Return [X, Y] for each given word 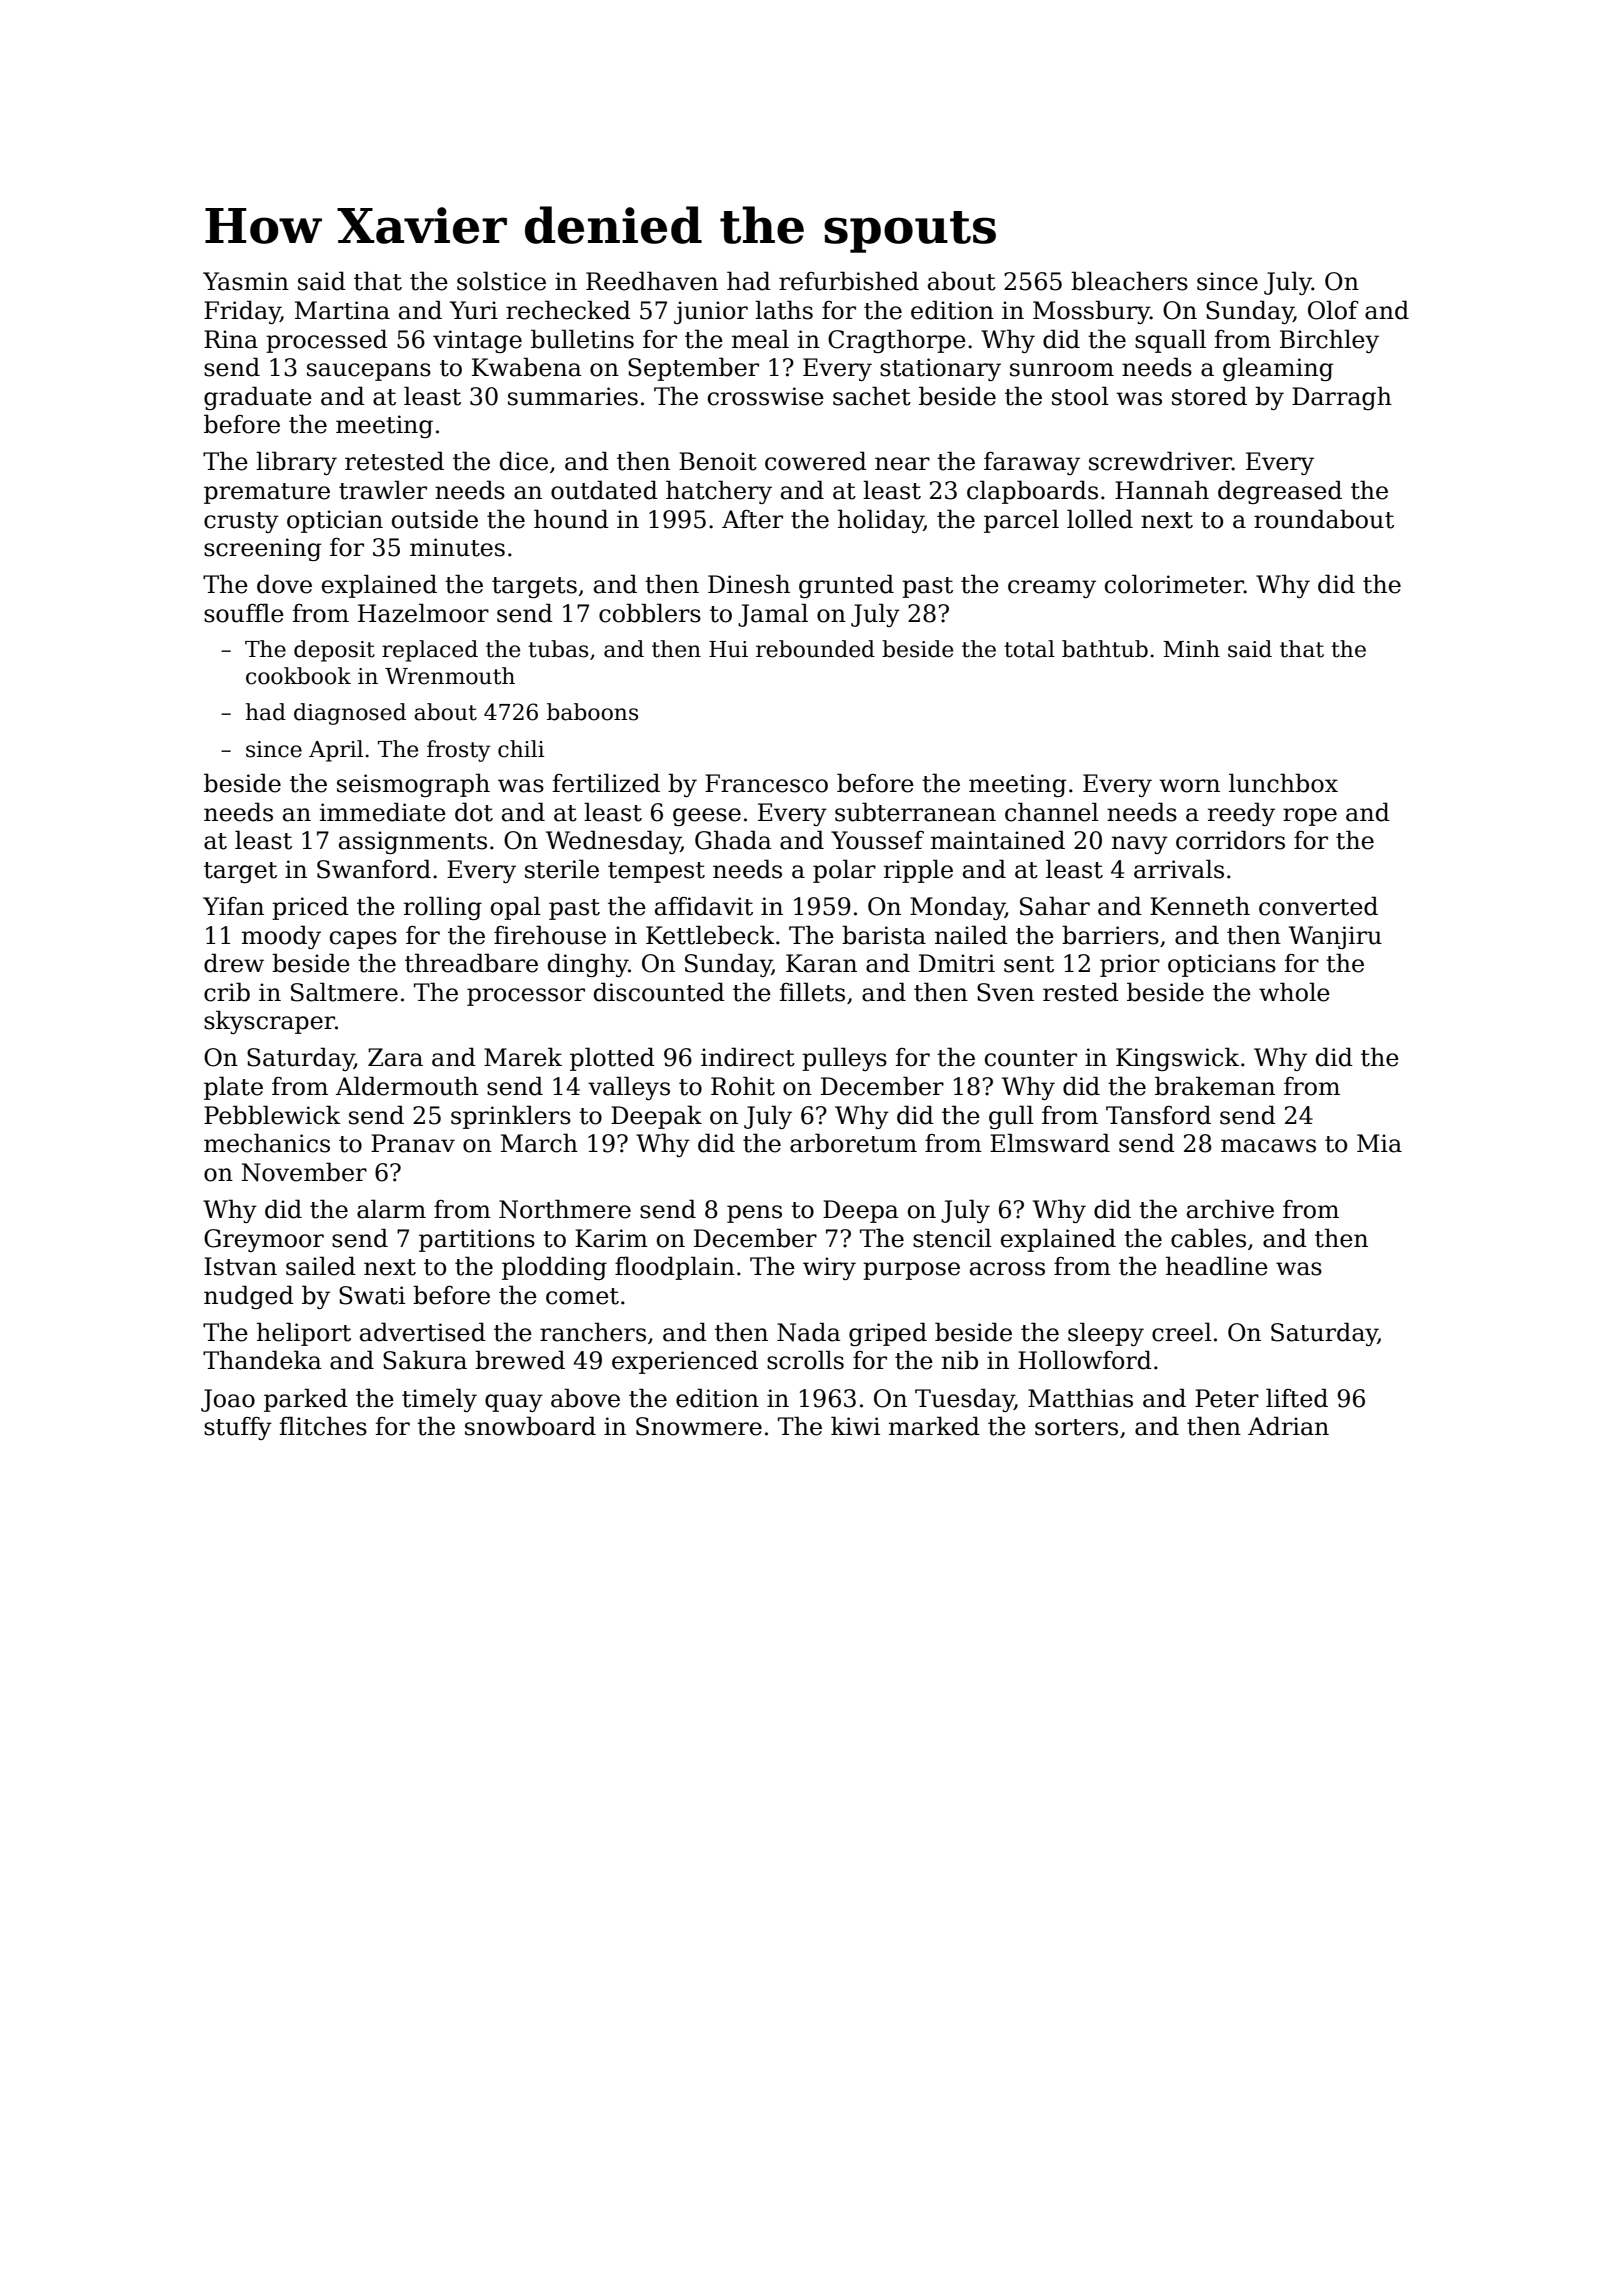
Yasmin [246, 281]
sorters [1076, 1427]
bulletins [582, 339]
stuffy [238, 1428]
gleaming [1278, 369]
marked [934, 1426]
